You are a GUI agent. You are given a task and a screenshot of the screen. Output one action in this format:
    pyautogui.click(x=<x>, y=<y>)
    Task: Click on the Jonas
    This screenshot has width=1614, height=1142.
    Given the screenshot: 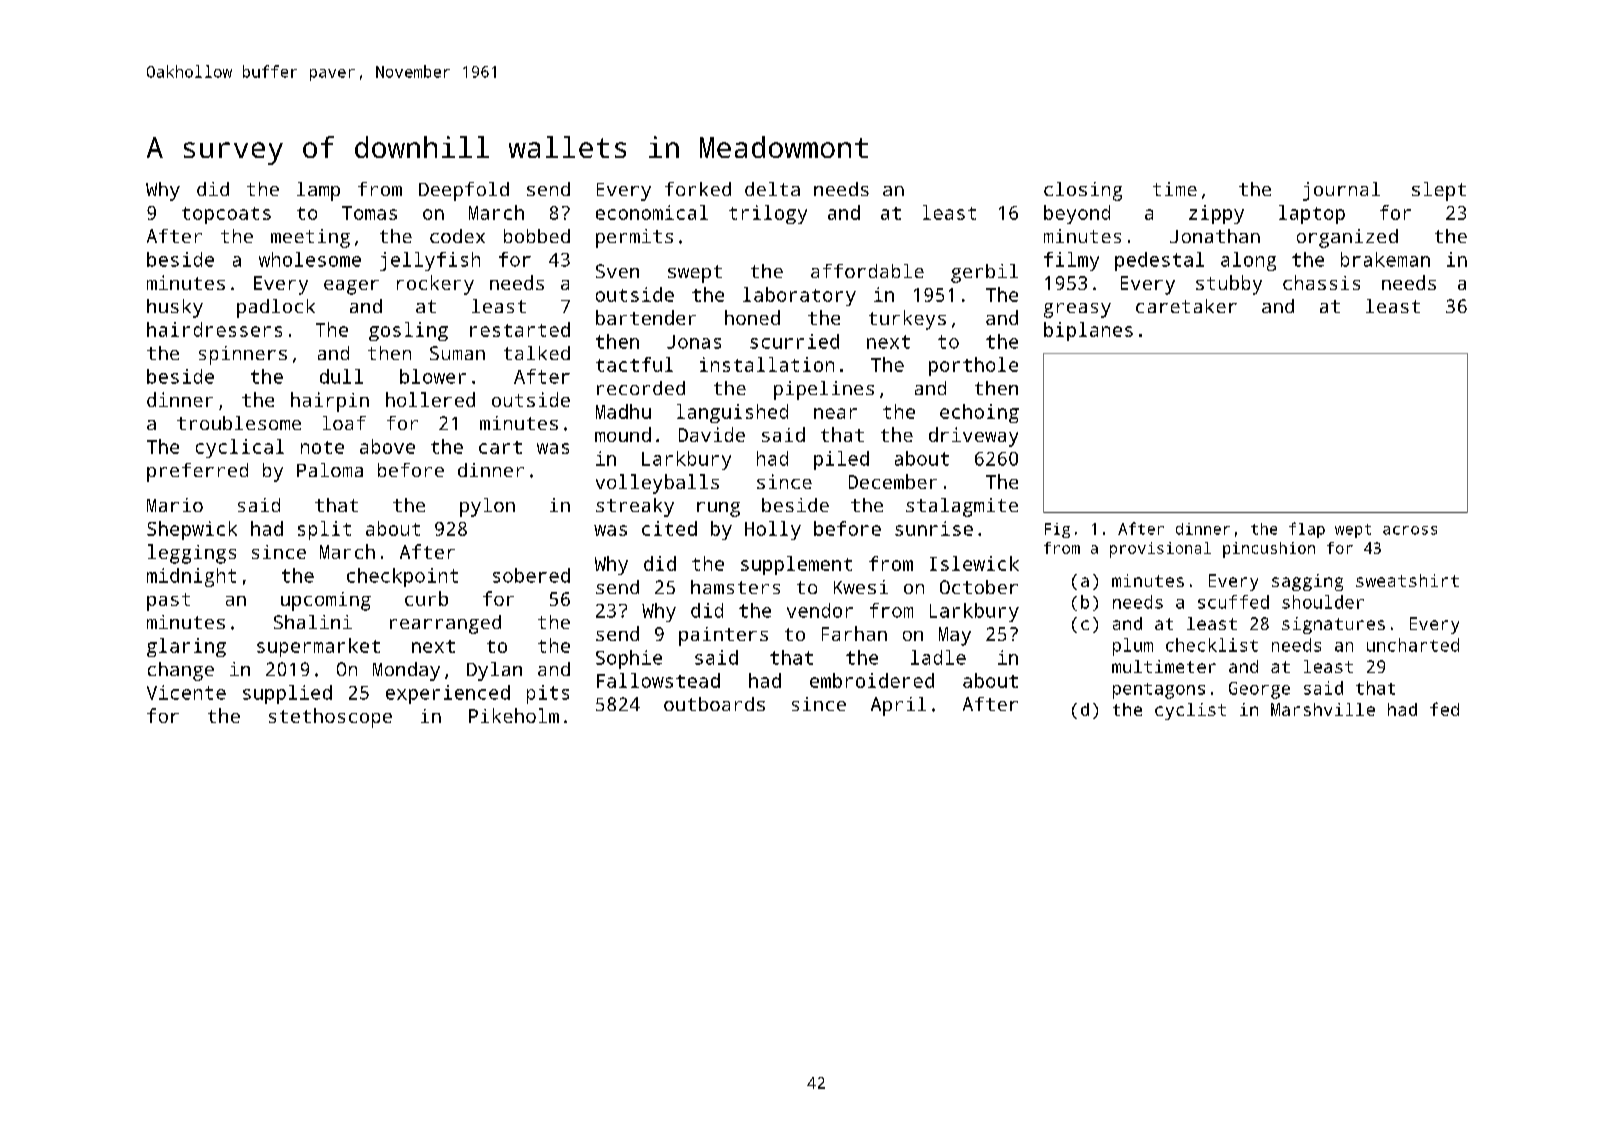 What is the action you would take?
    pyautogui.click(x=694, y=342)
